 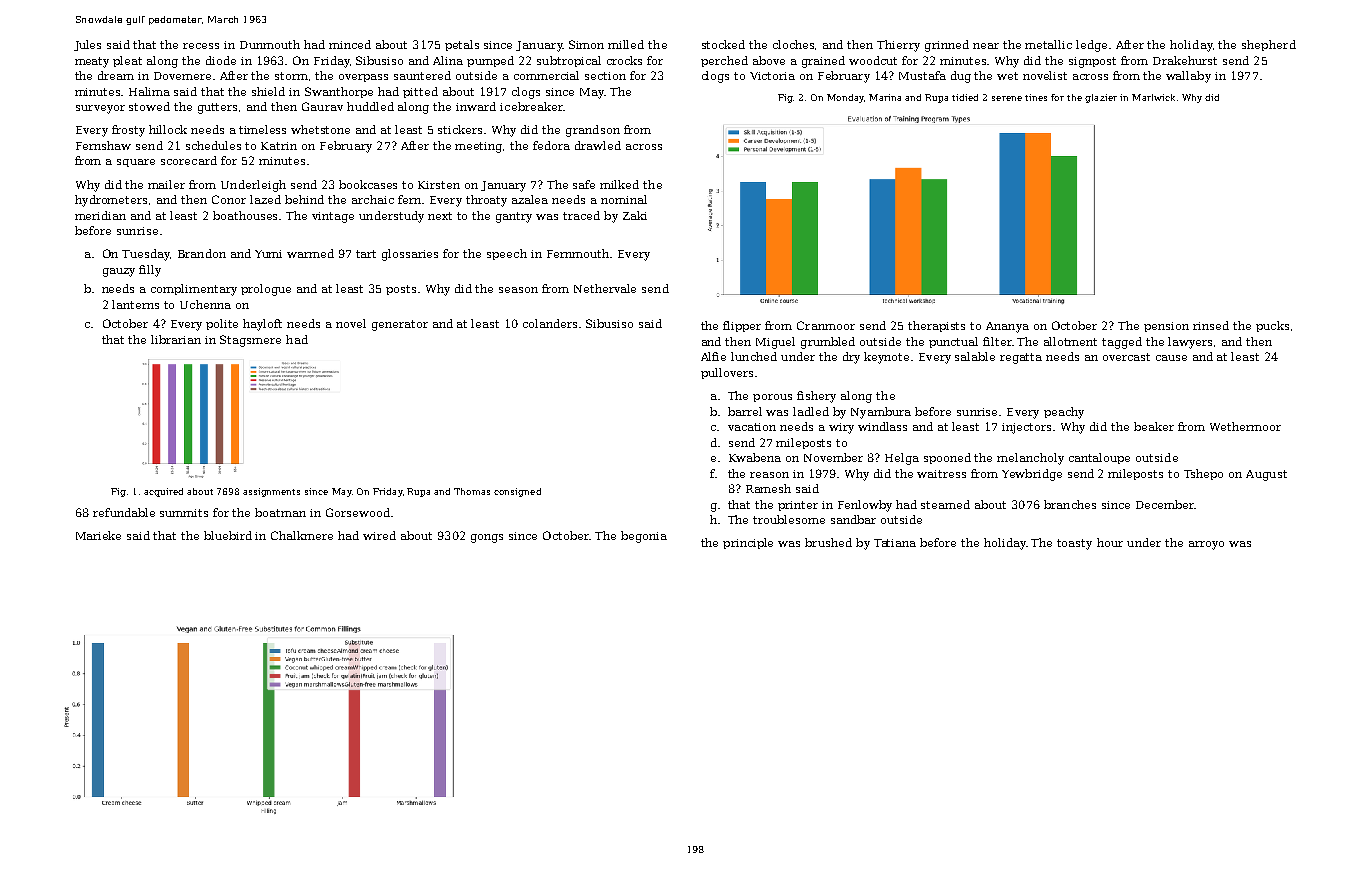 I want to click on wired, so click(x=379, y=535).
